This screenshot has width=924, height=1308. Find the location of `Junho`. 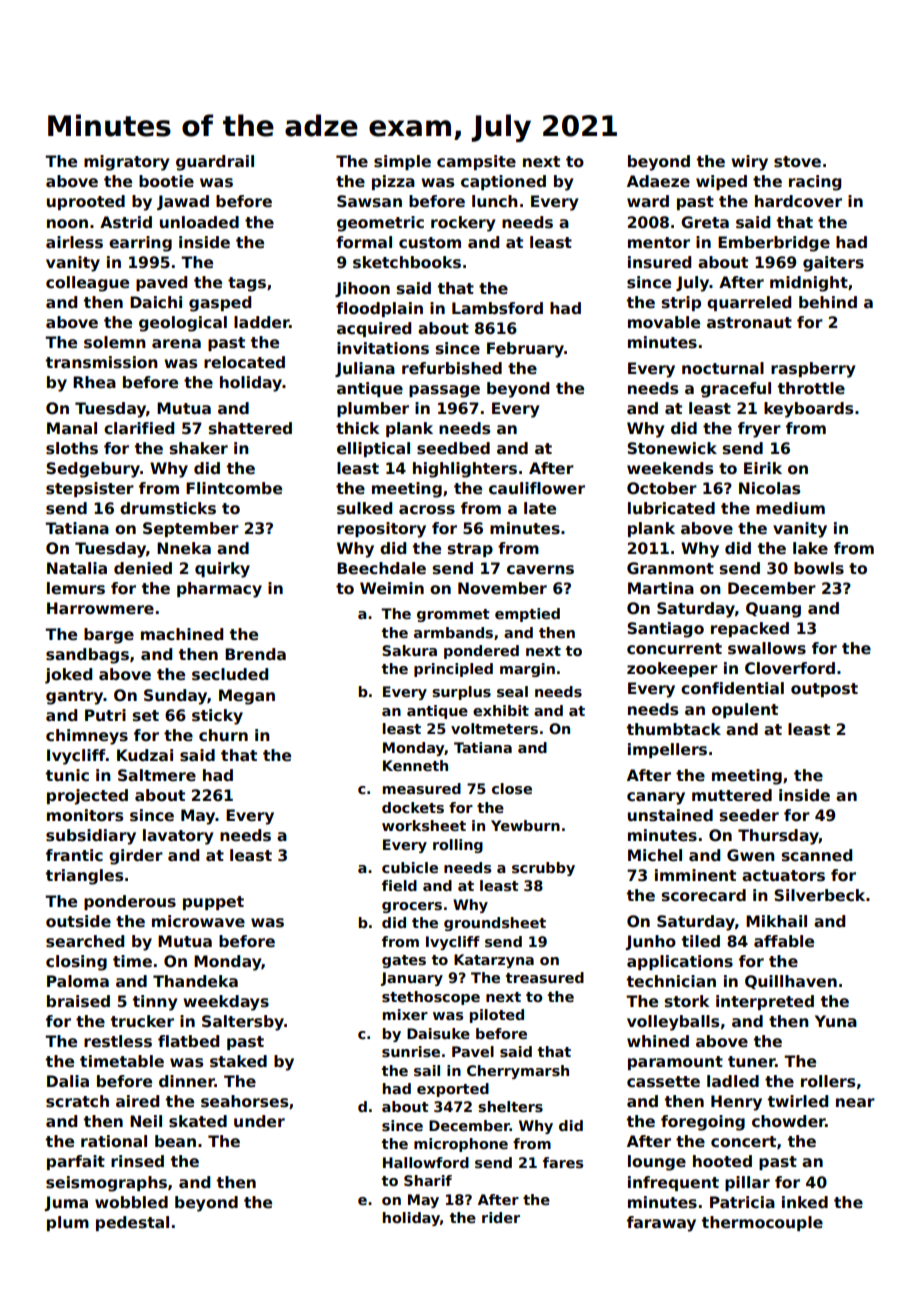

Junho is located at coordinates (650, 942).
